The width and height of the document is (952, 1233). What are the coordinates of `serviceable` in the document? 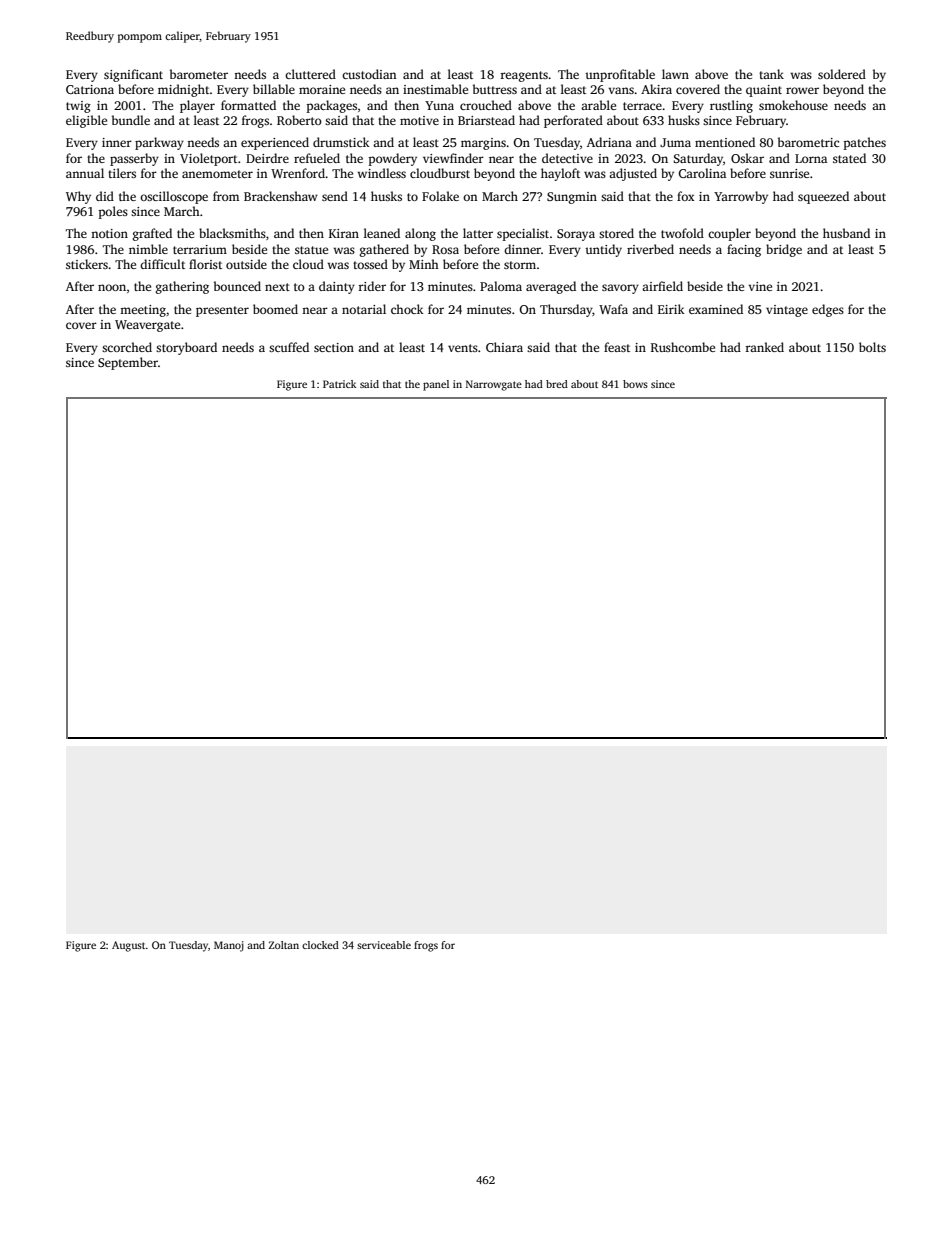 It's located at (384, 945).
